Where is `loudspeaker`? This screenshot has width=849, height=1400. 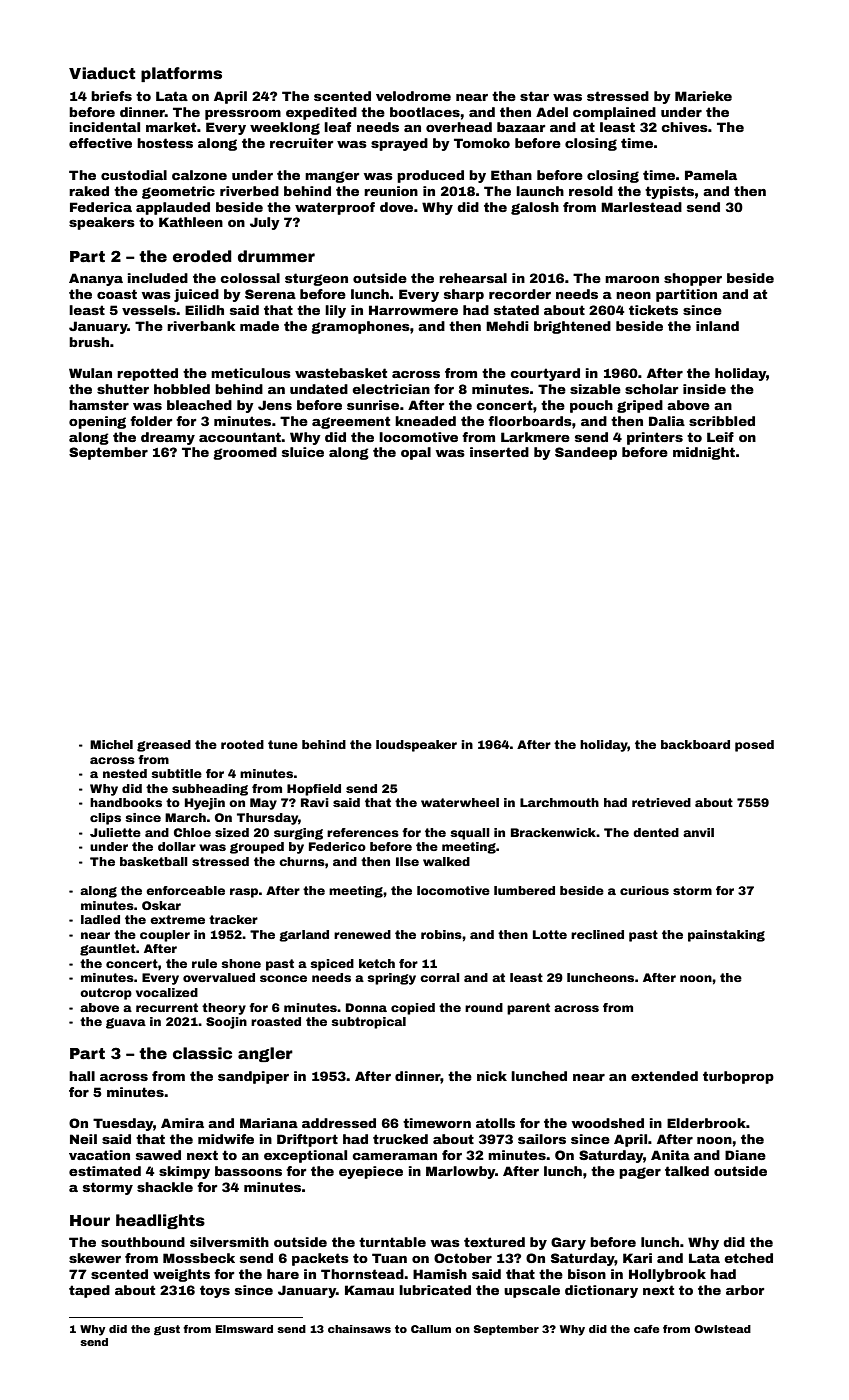
loudspeaker is located at coordinates (416, 746).
